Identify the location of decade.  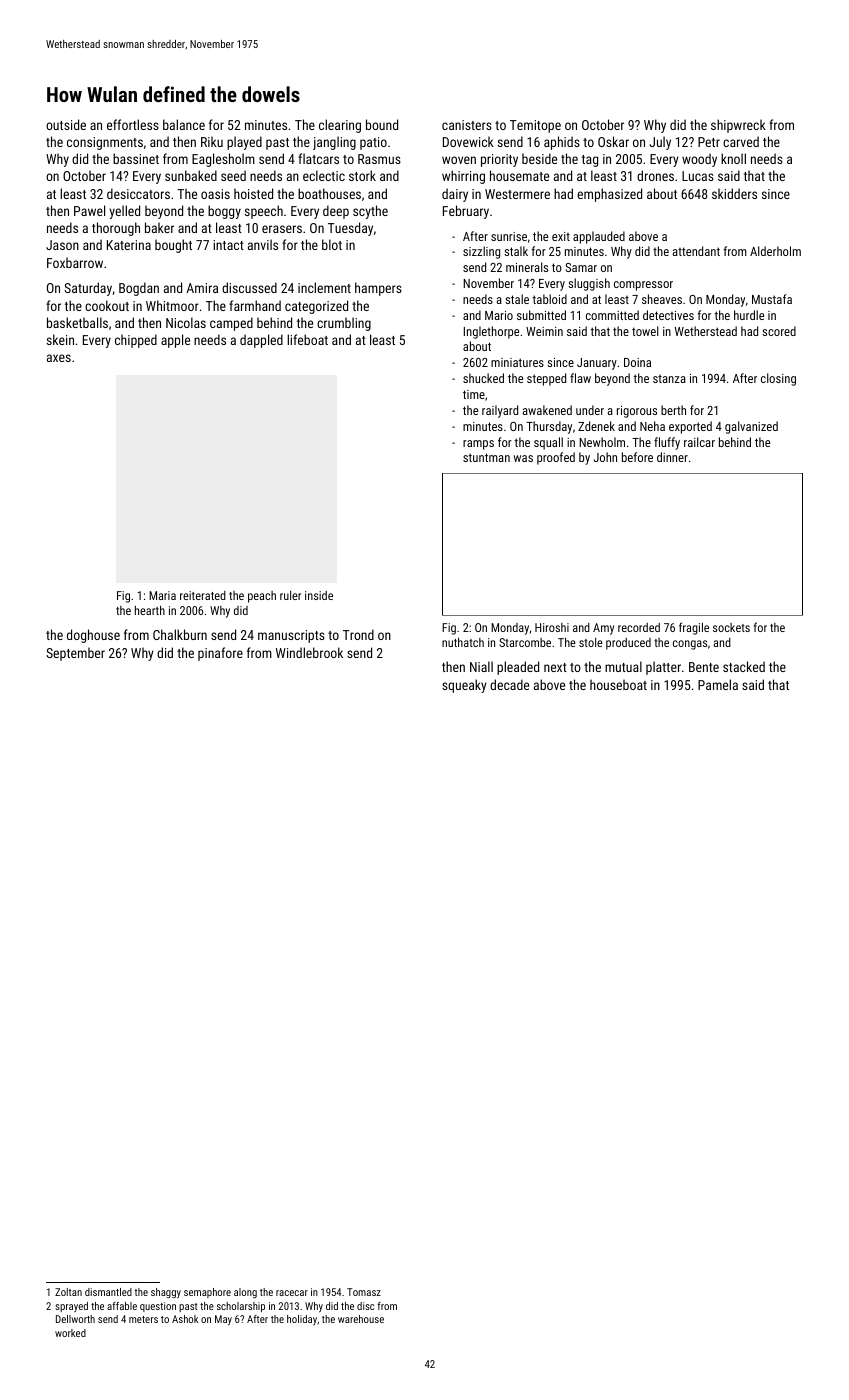
(509, 684).
